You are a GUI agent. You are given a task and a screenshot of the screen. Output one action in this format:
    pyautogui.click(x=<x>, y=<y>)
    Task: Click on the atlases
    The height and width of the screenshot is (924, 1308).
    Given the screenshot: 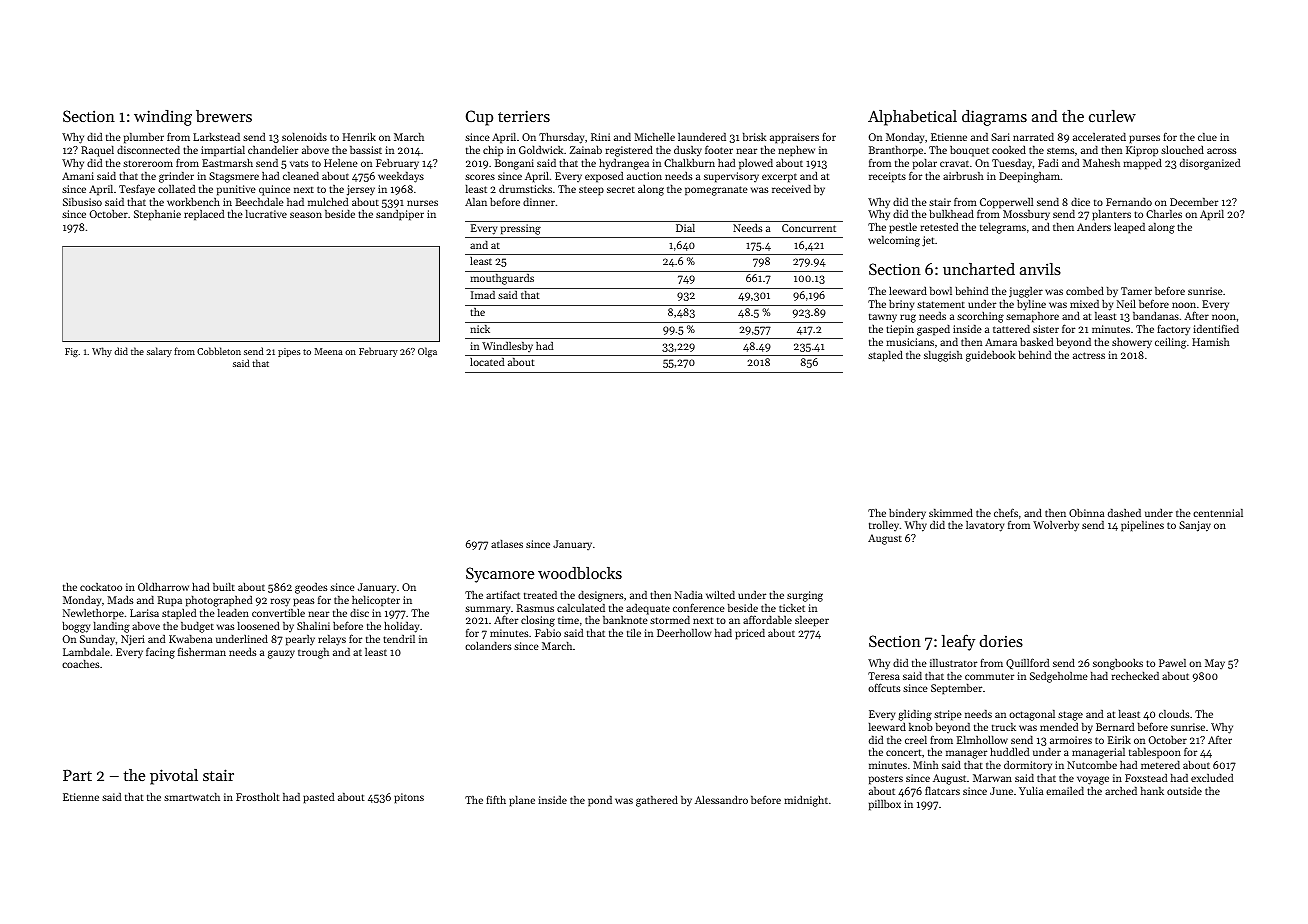 What is the action you would take?
    pyautogui.click(x=507, y=544)
